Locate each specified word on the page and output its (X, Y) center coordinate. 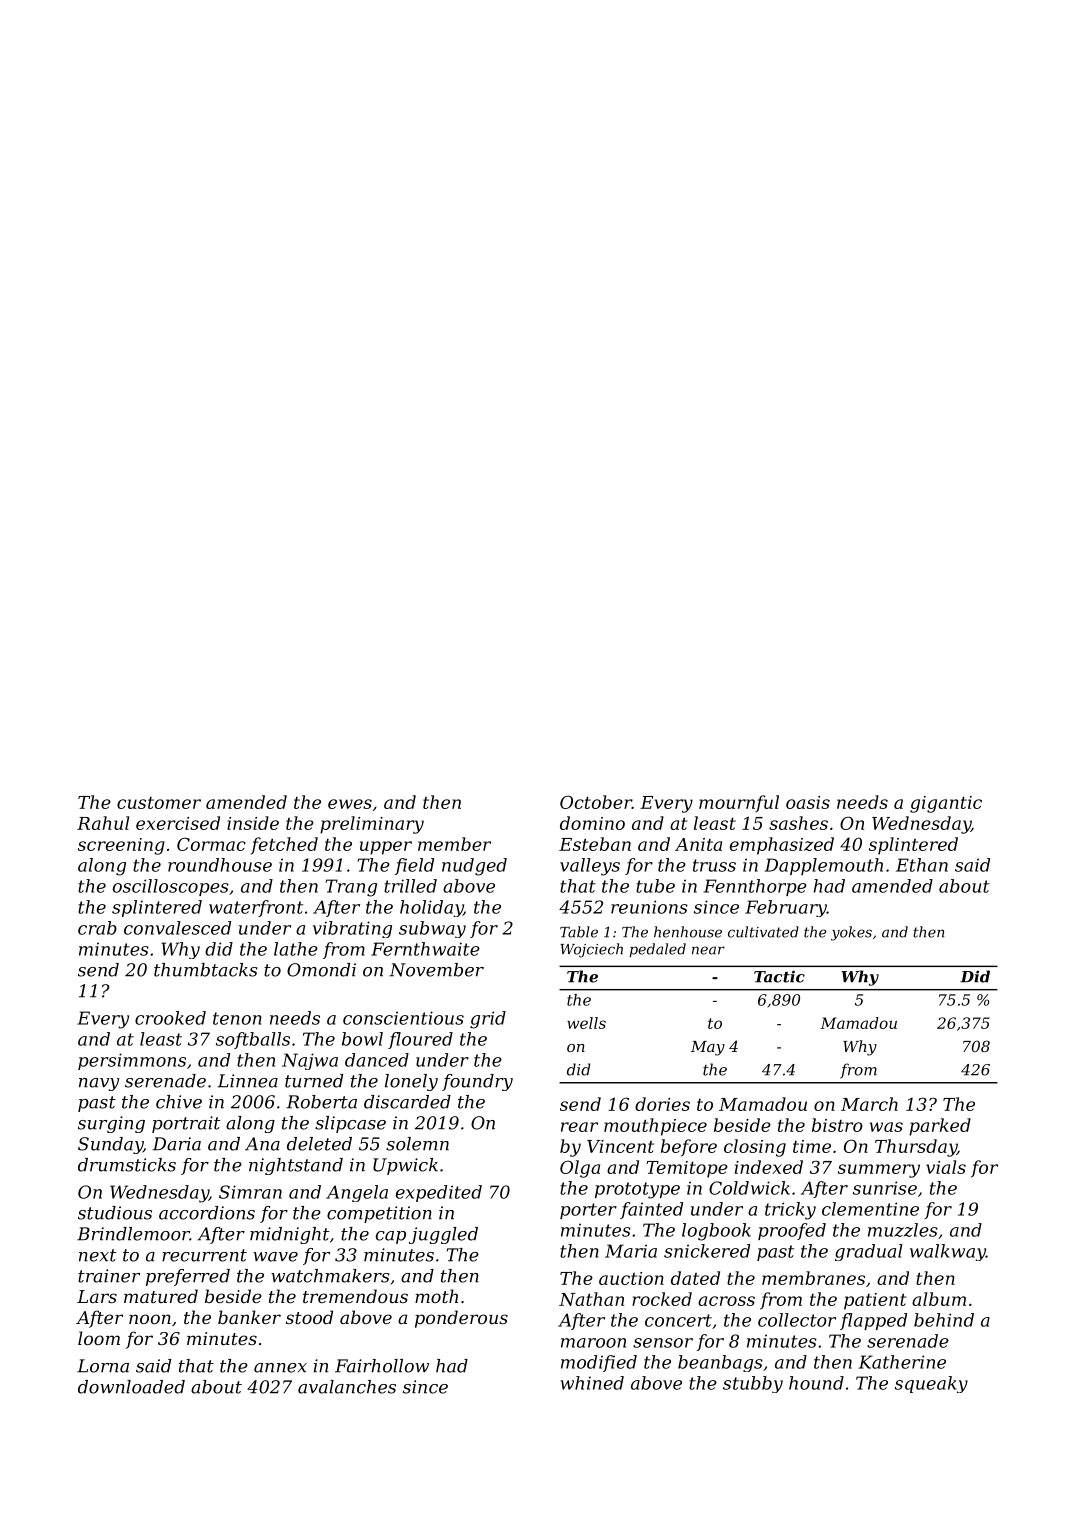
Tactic (779, 976)
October (596, 802)
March (869, 1104)
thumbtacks (206, 970)
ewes (350, 804)
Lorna (103, 1366)
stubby (753, 1384)
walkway (948, 1252)
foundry (477, 1082)
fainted (651, 1210)
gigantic (946, 804)
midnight (289, 1235)
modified (599, 1363)
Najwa (310, 1061)
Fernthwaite (425, 949)
